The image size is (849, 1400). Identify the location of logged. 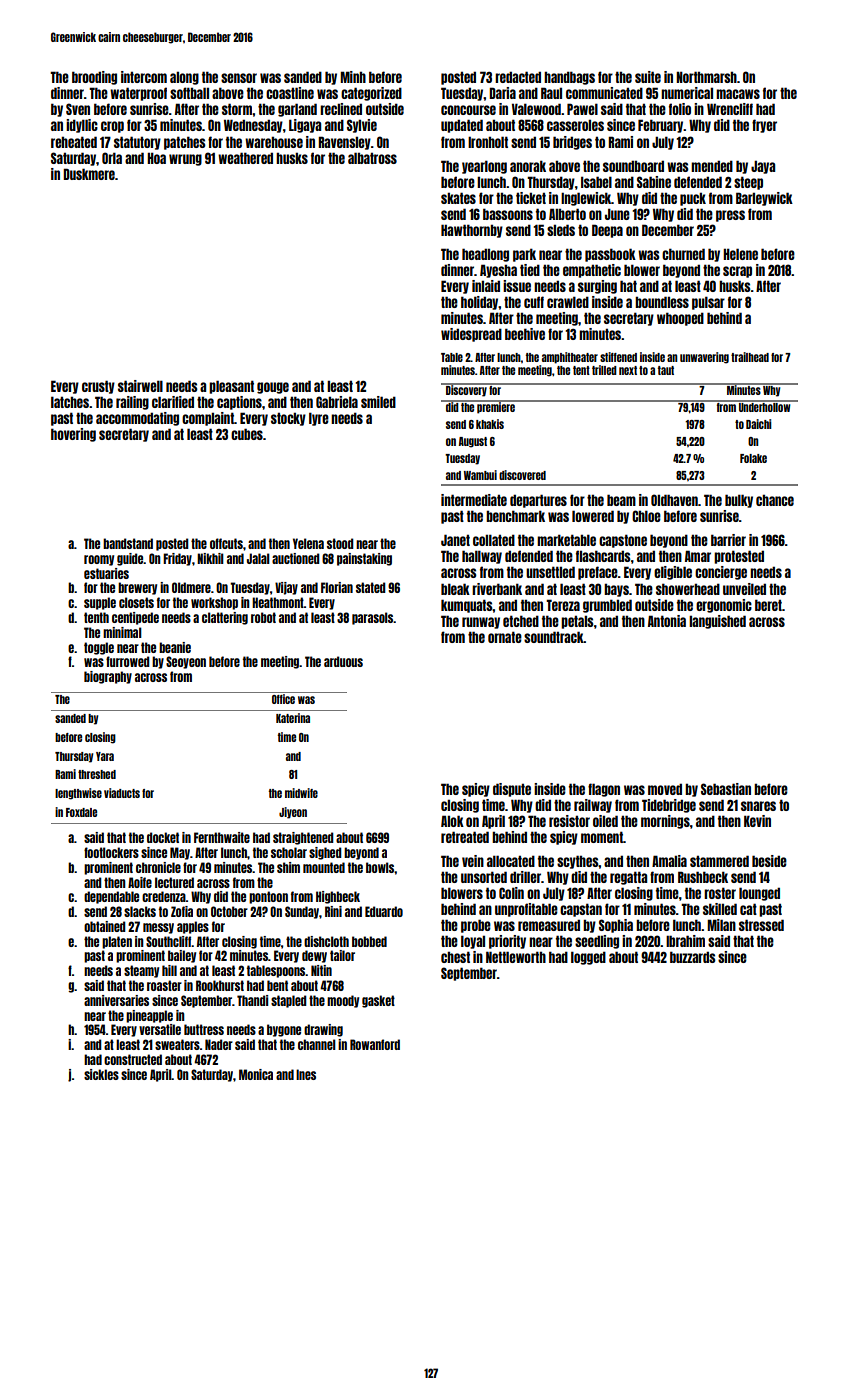
(588, 958).
